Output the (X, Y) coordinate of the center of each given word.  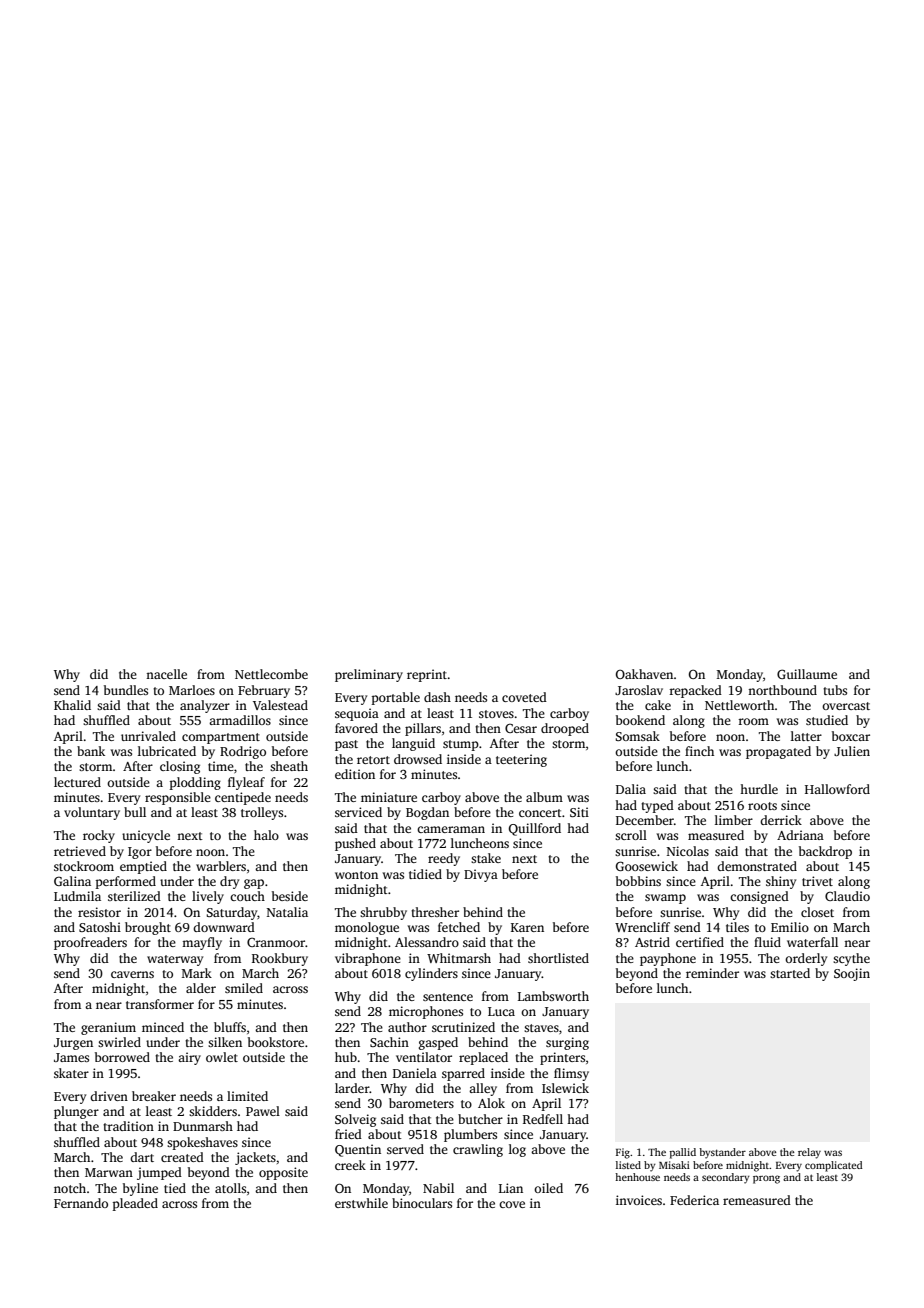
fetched (459, 927)
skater (71, 1073)
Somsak (637, 736)
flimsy (571, 1074)
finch (699, 751)
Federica (694, 1200)
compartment (221, 738)
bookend (640, 720)
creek (350, 1165)
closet (817, 912)
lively (208, 897)
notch (70, 1188)
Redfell (543, 1119)
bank (91, 751)
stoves (496, 714)
